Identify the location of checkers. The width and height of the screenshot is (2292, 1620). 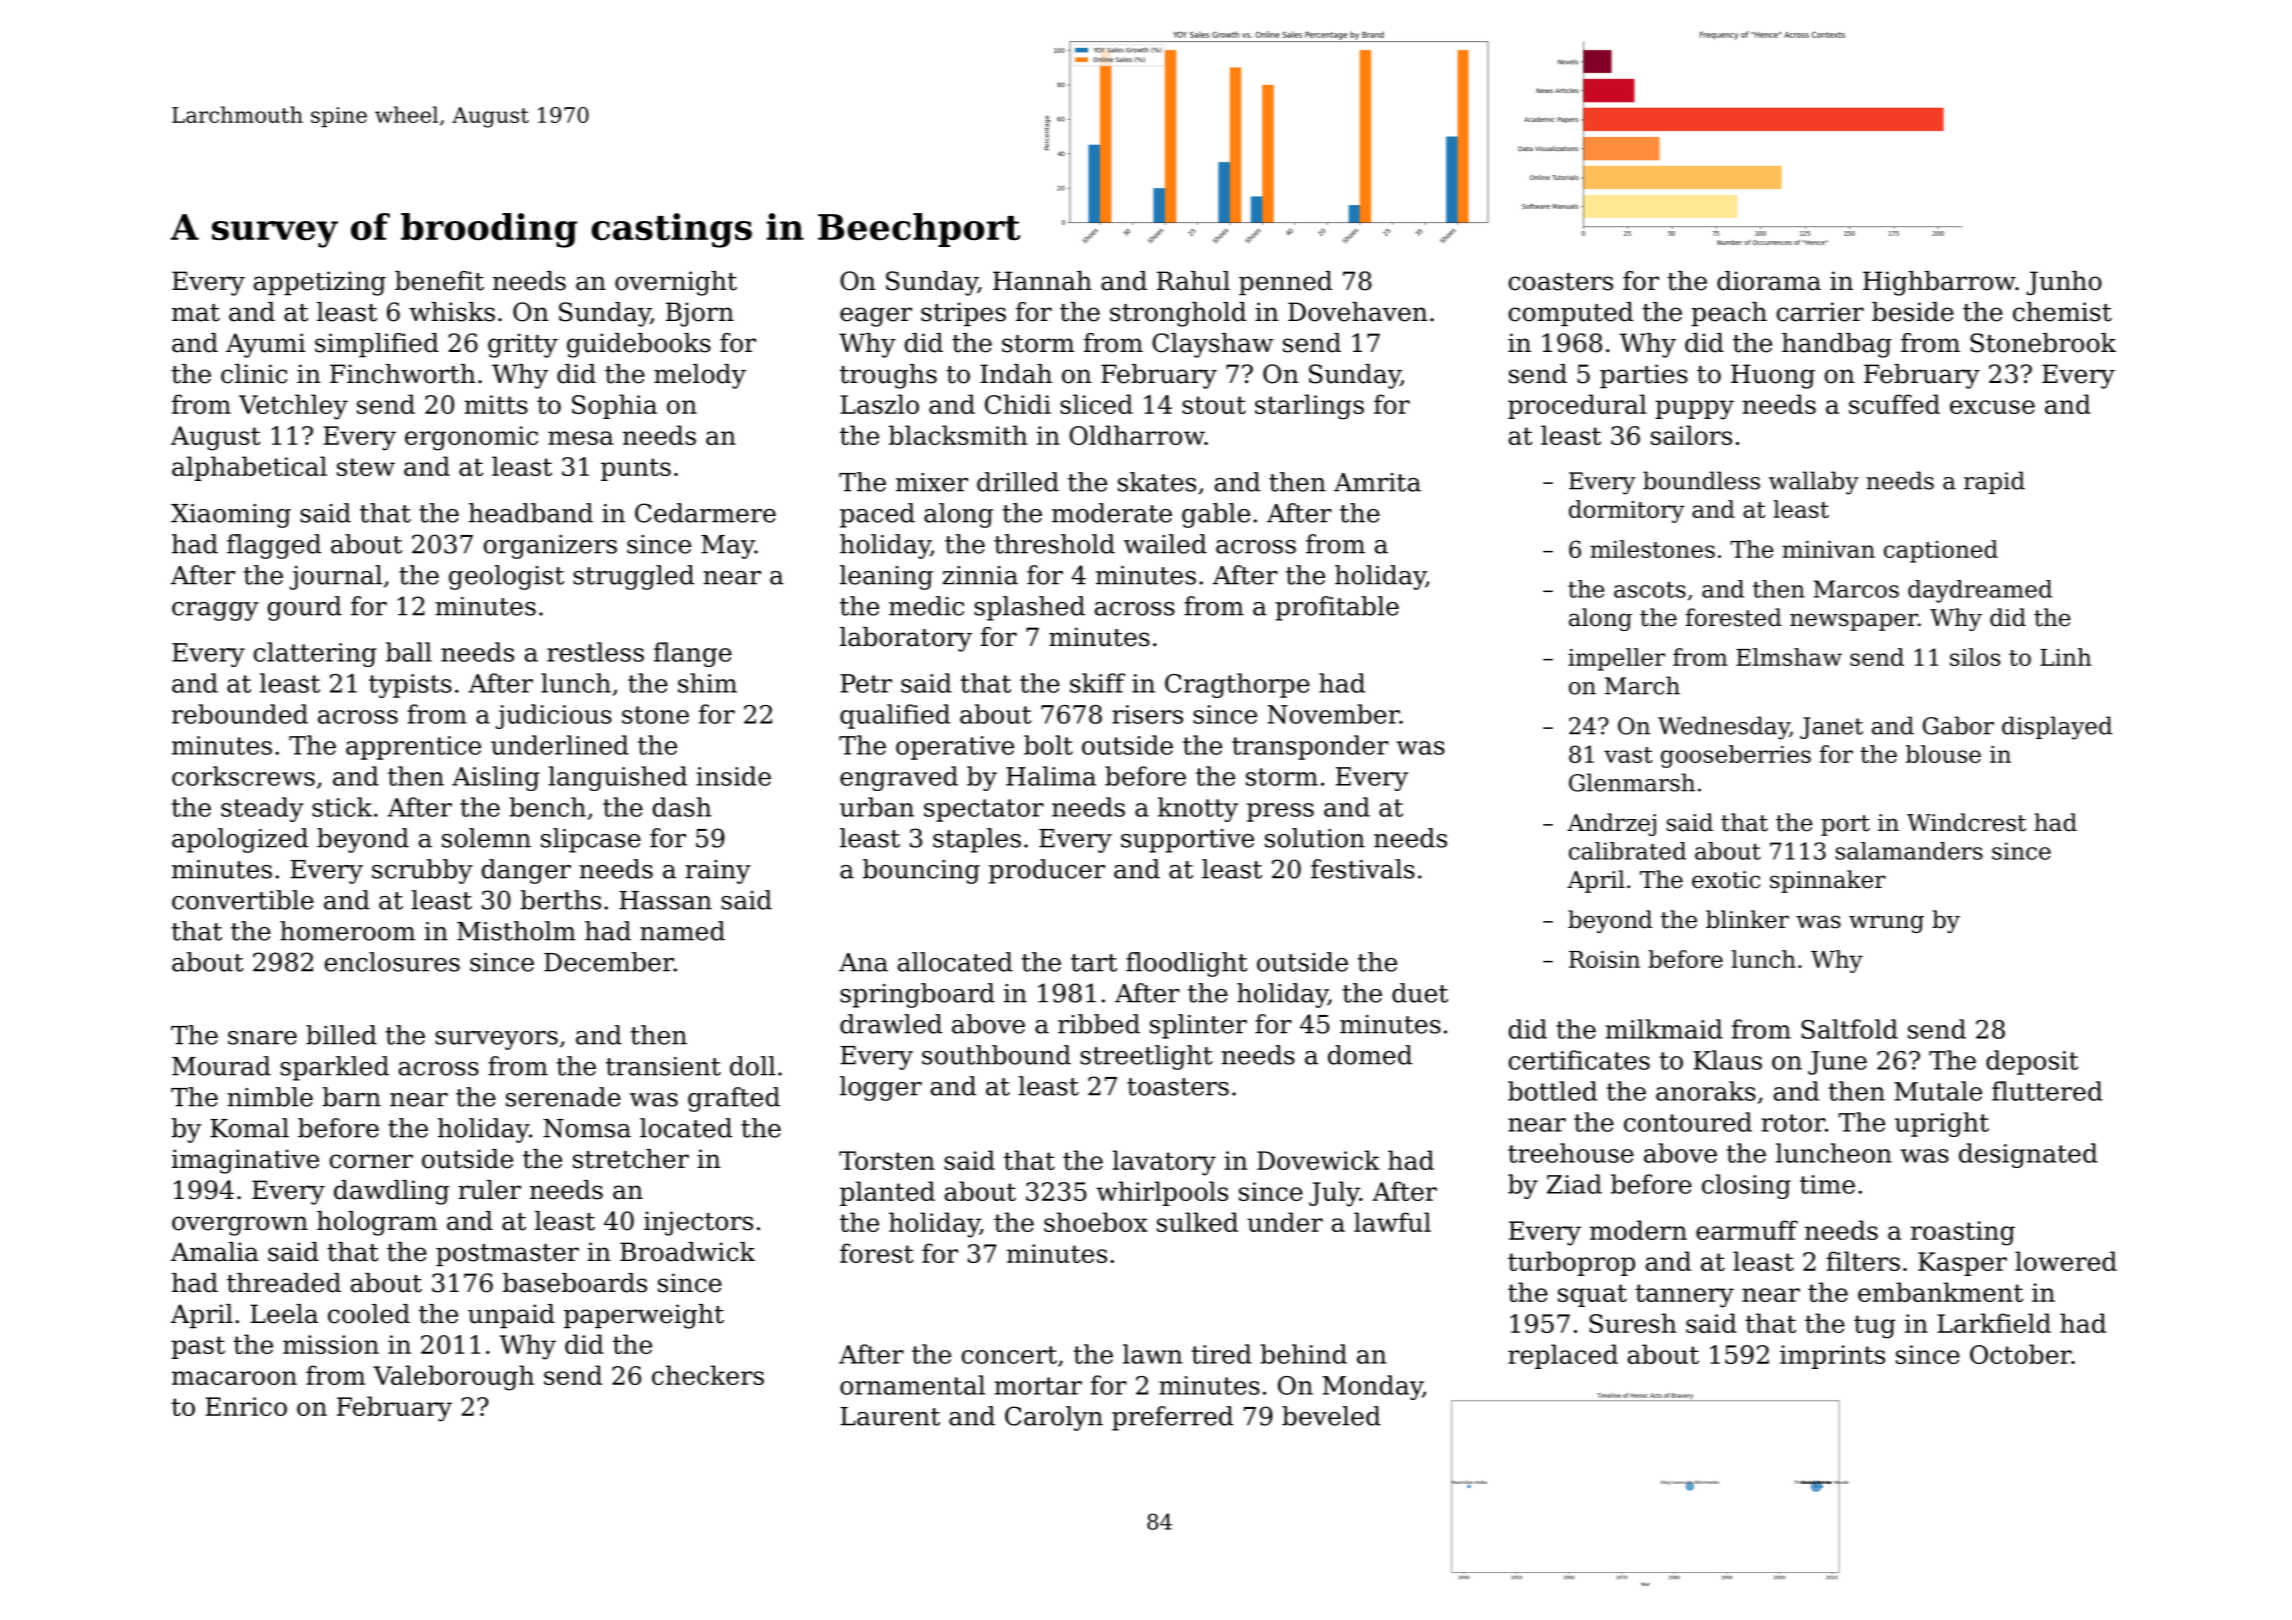
(708, 1375).
